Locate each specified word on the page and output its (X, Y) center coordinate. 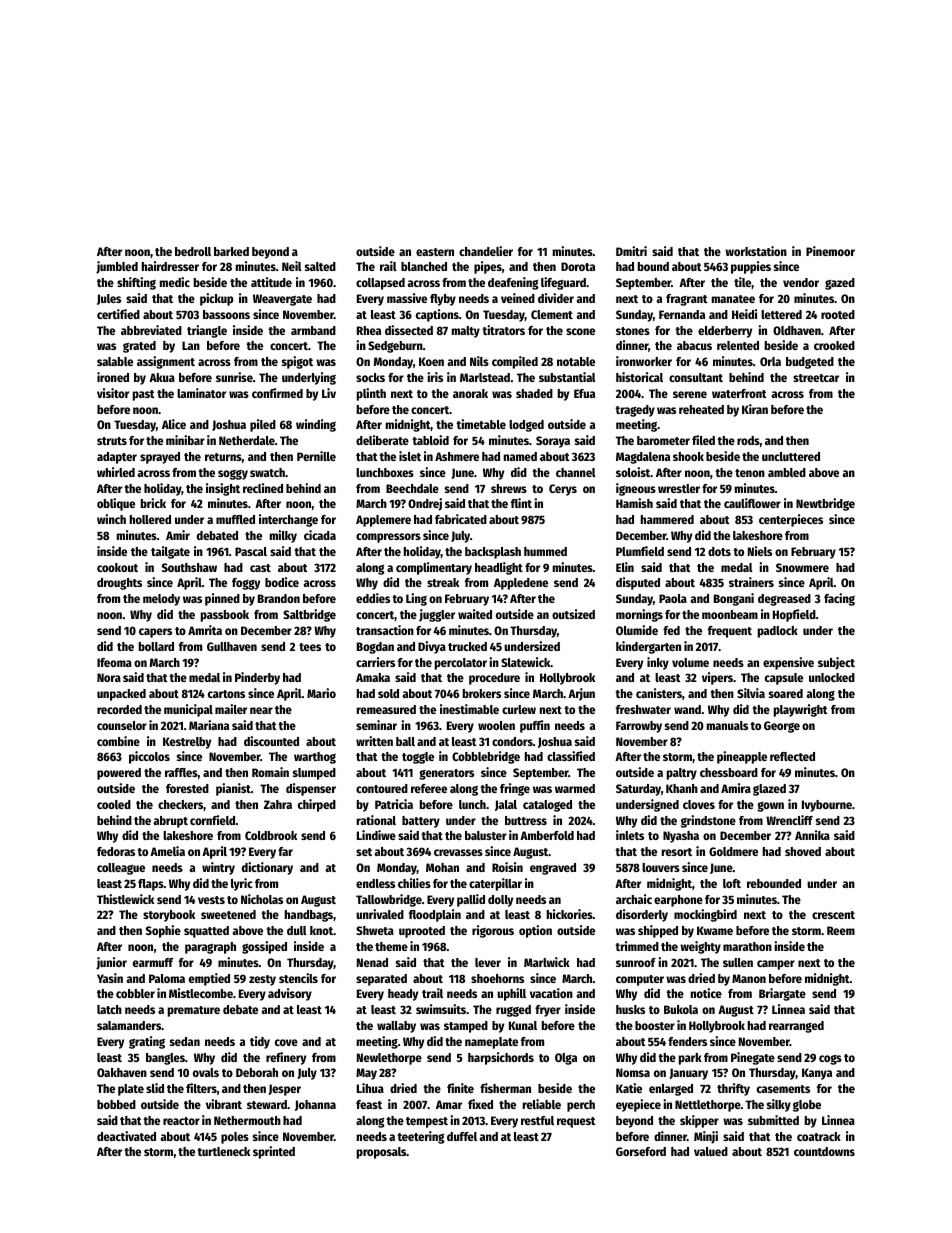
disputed (638, 583)
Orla (770, 361)
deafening (513, 283)
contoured (382, 788)
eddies (373, 598)
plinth (371, 394)
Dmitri (631, 251)
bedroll (193, 251)
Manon (749, 978)
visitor (113, 393)
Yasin (110, 978)
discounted (271, 741)
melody (161, 600)
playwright (801, 710)
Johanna (315, 1105)
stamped (466, 1027)
